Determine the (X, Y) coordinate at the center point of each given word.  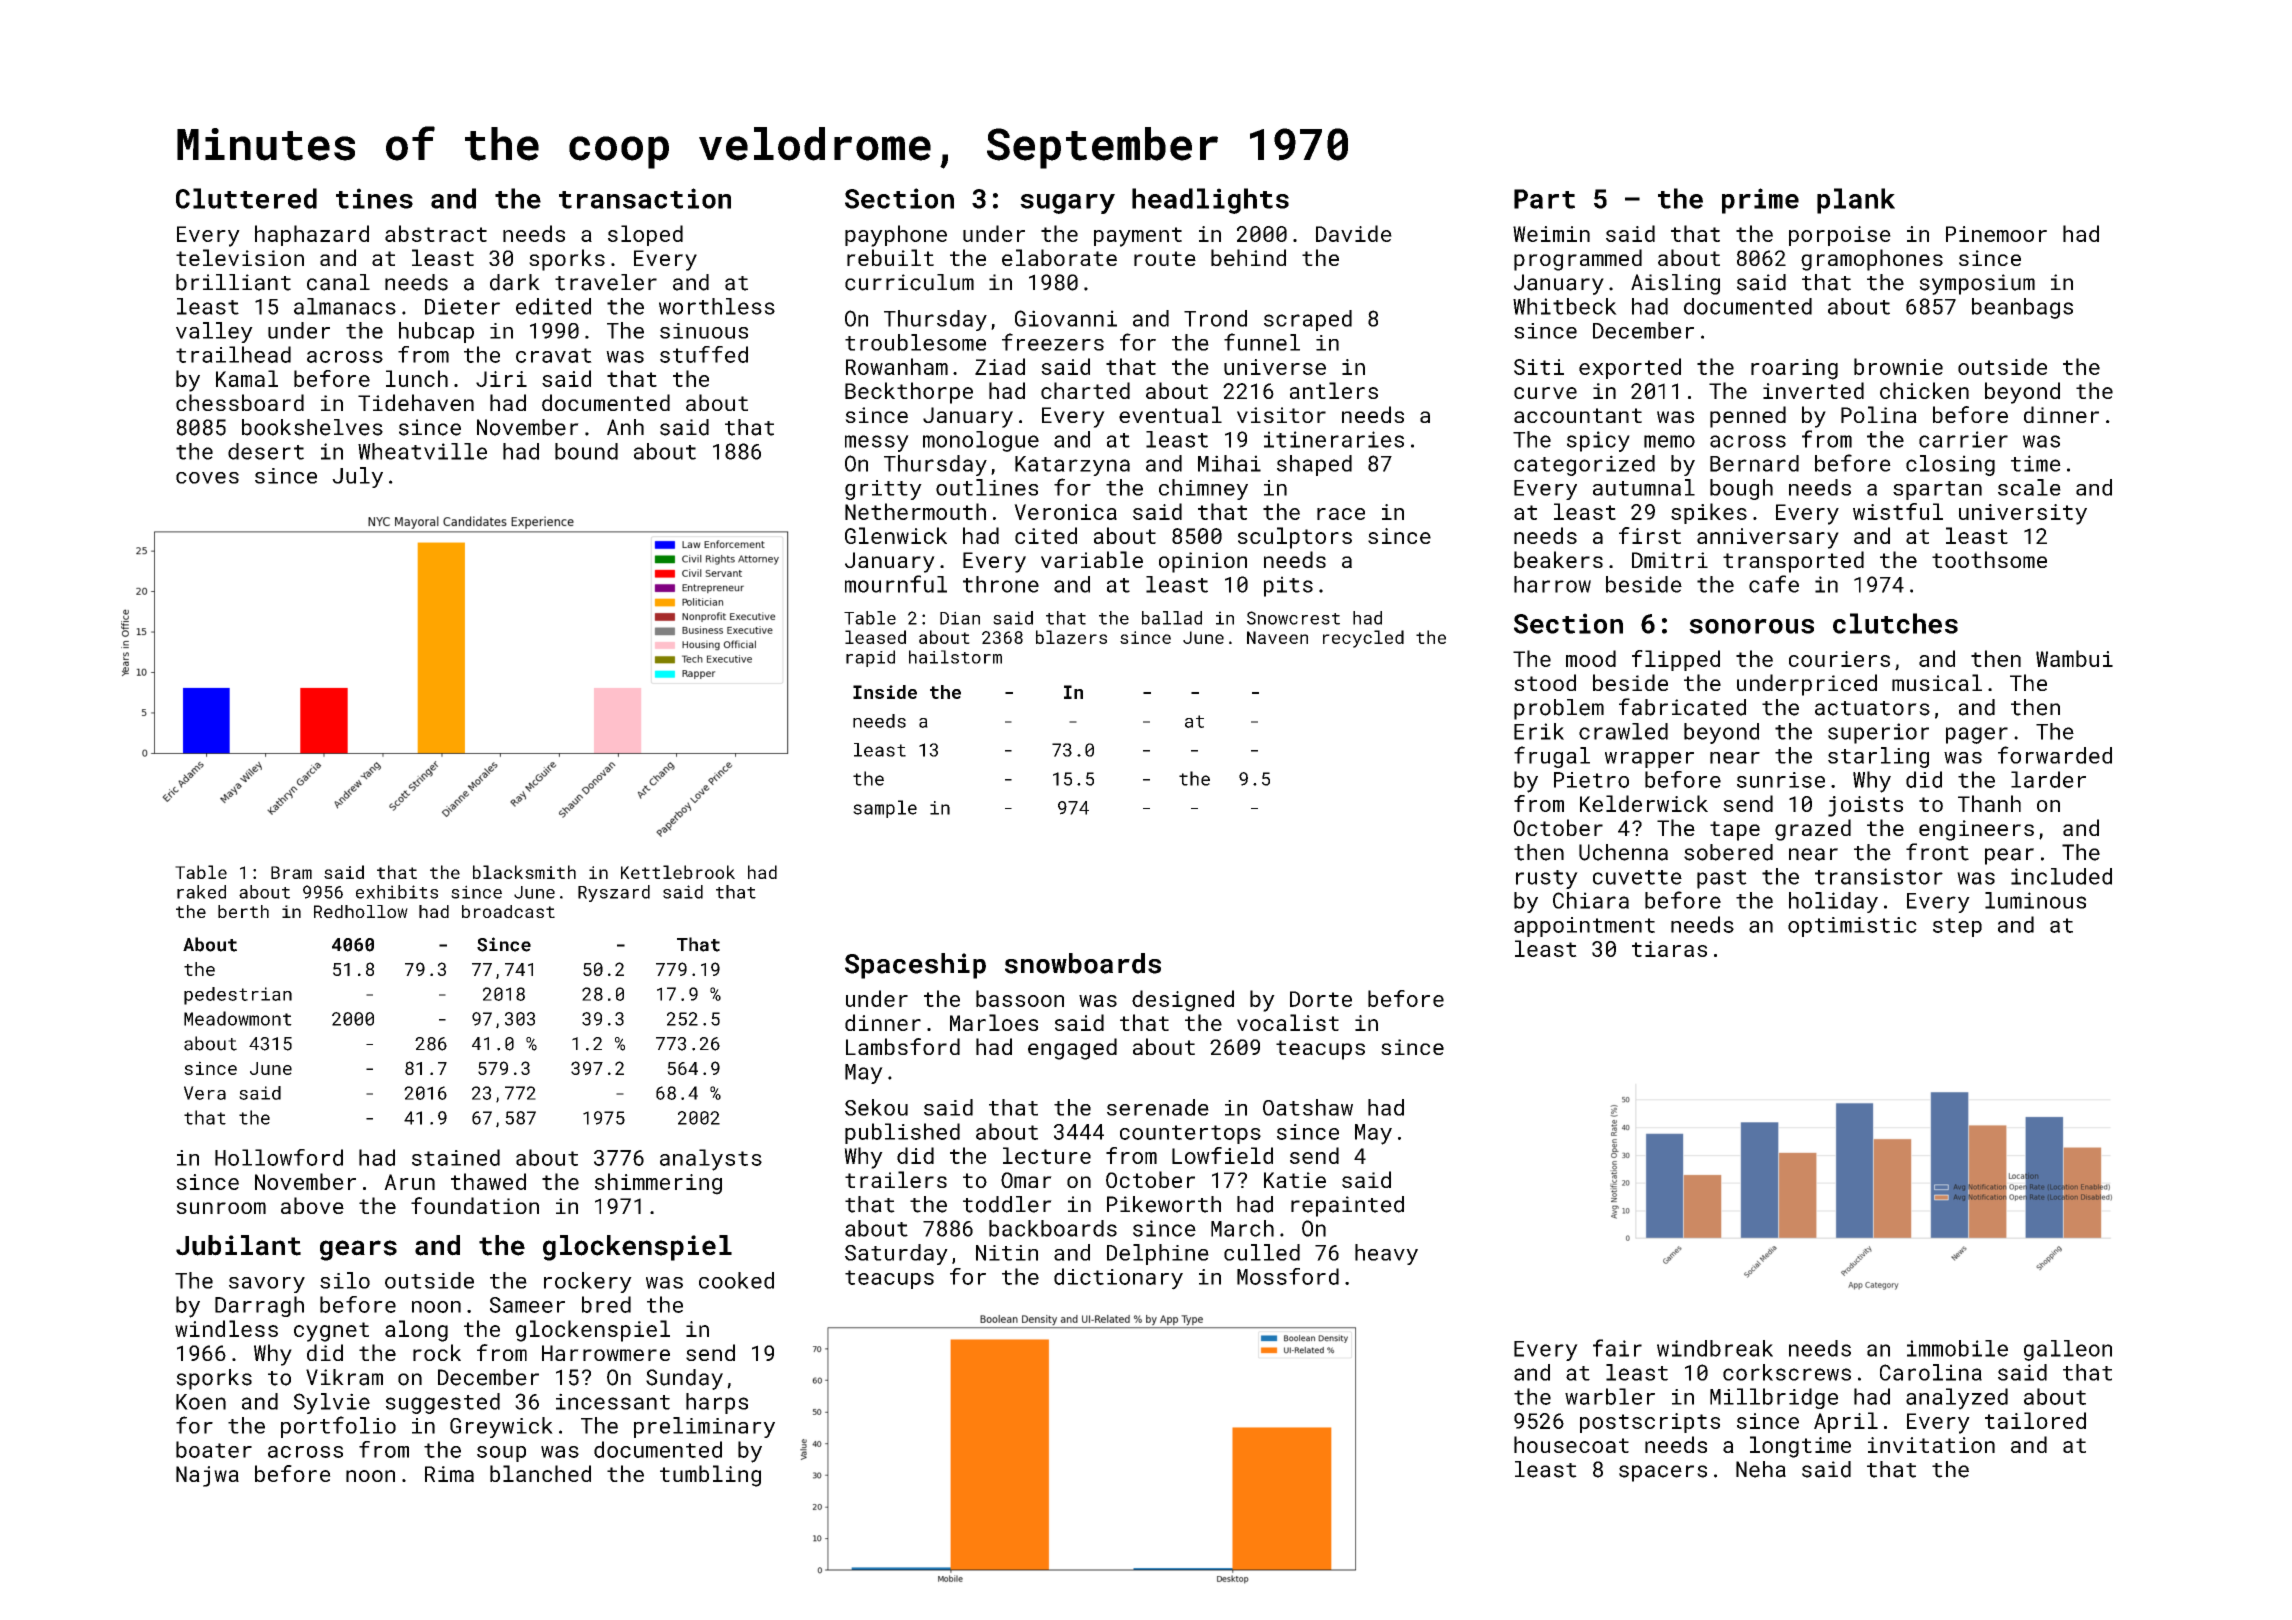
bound (586, 451)
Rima (449, 1474)
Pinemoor (1996, 234)
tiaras (1669, 949)
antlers (1334, 390)
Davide (1354, 233)
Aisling (1675, 284)
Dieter (462, 306)
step (1957, 927)
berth (243, 911)
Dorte (1321, 999)
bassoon (1020, 998)
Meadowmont (238, 1018)
